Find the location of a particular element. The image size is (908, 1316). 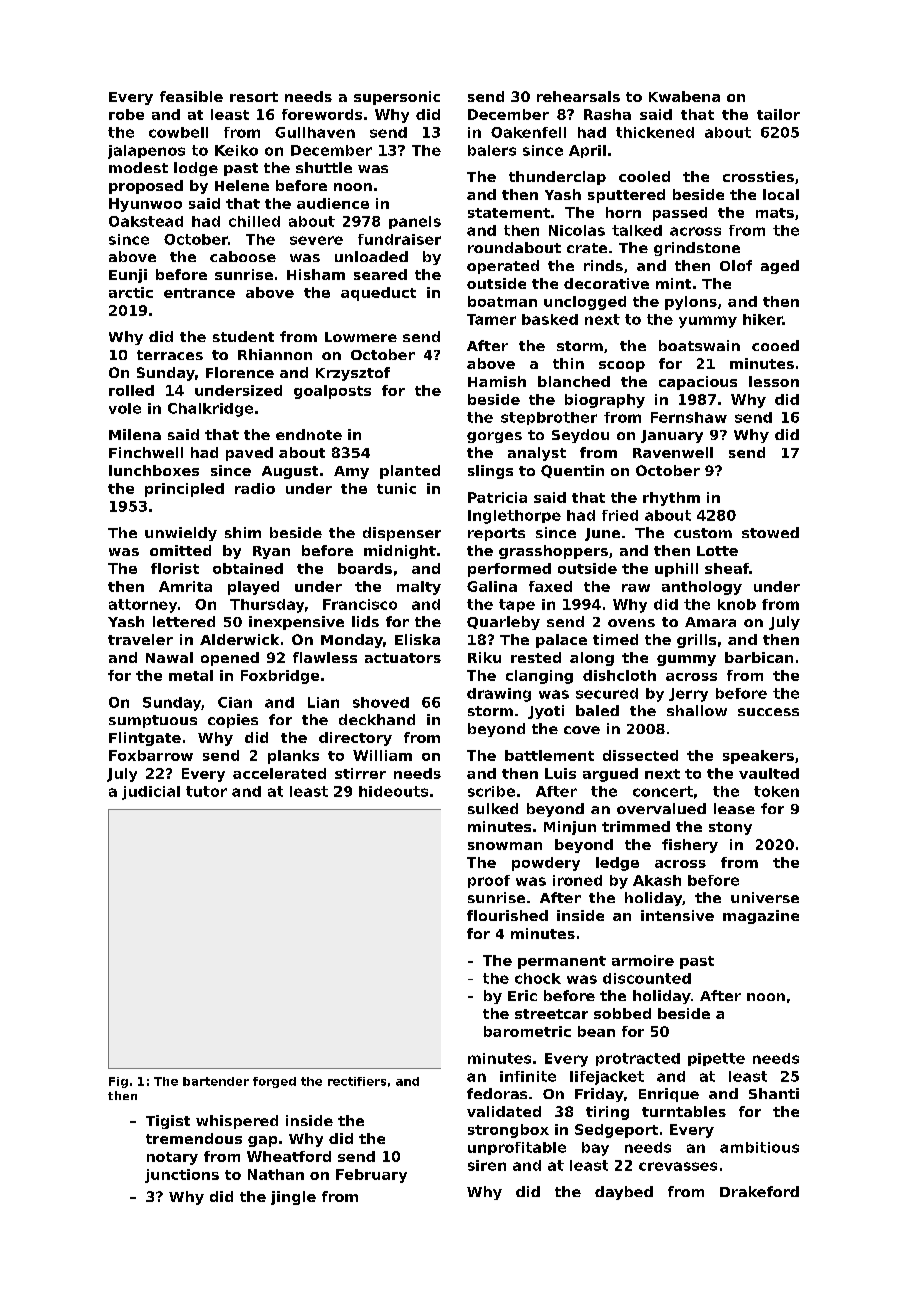

judicial is located at coordinates (151, 793).
